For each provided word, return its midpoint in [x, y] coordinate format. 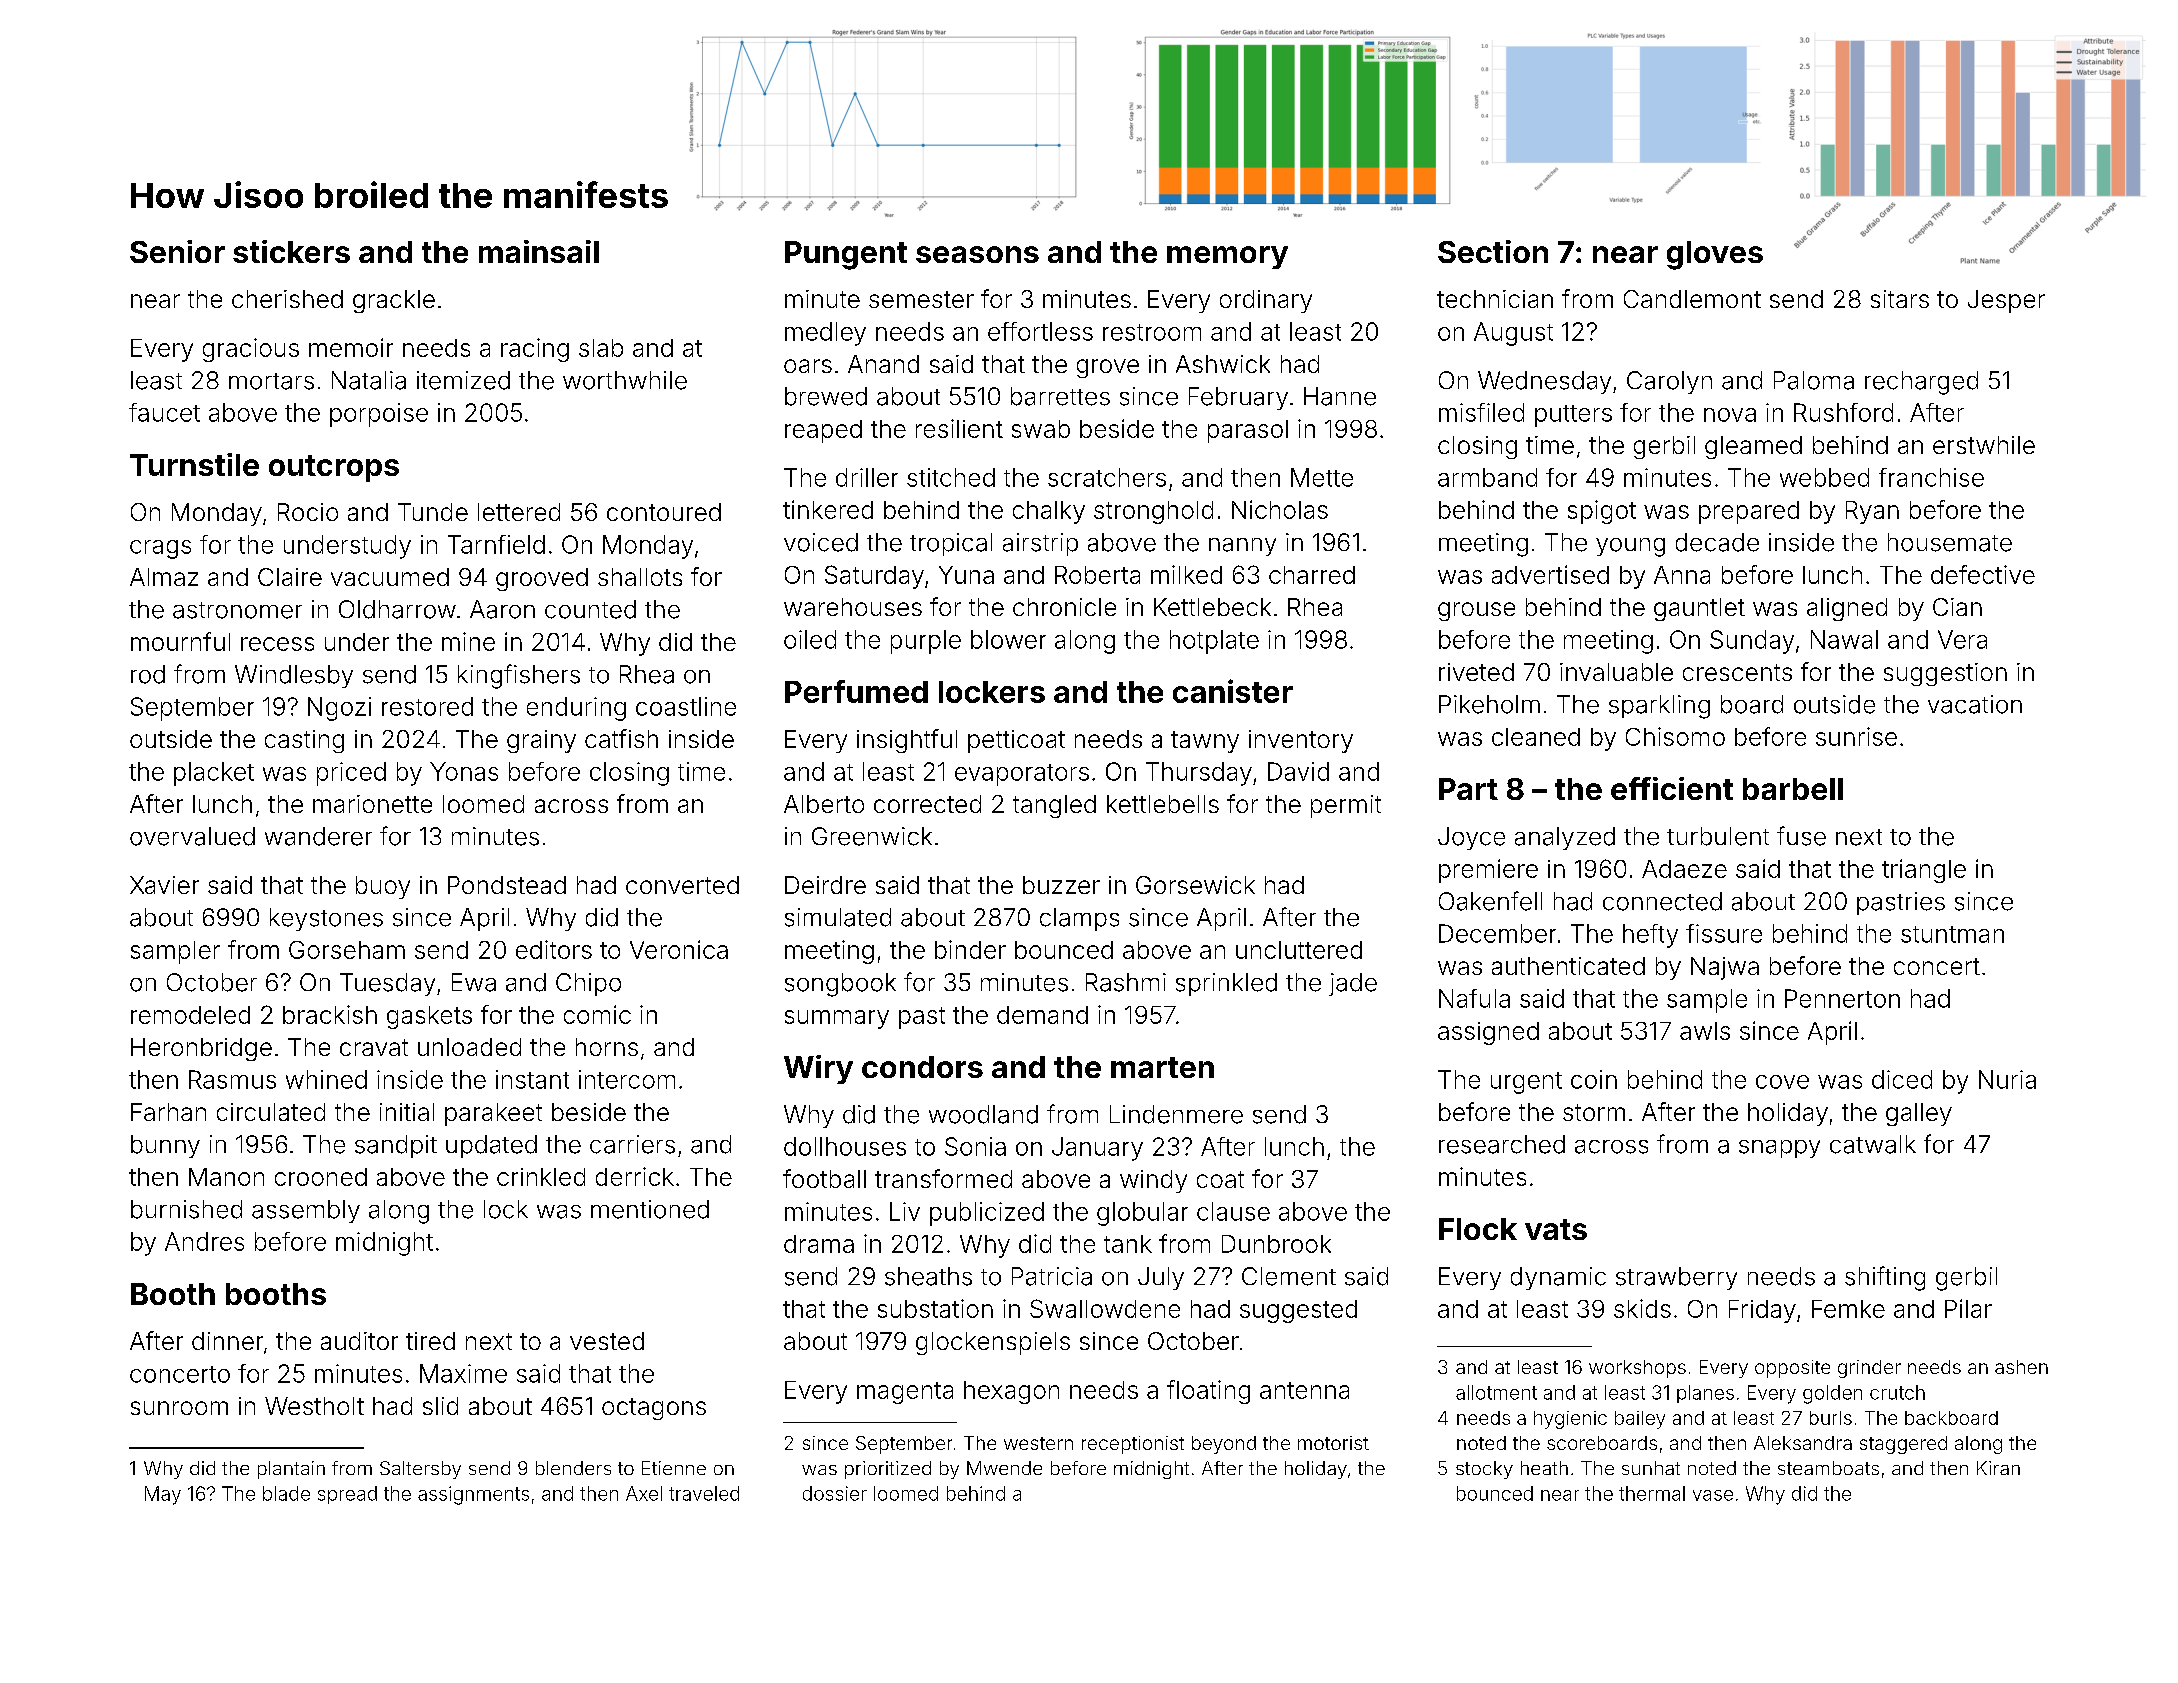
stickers [291, 251]
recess [277, 644]
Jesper [2006, 301]
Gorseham [347, 950]
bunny [165, 1146]
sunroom [179, 1408]
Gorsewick [1195, 885]
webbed [1824, 477]
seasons [977, 254]
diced [1902, 1079]
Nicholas [1280, 509]
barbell [1793, 789]
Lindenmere [1176, 1114]
